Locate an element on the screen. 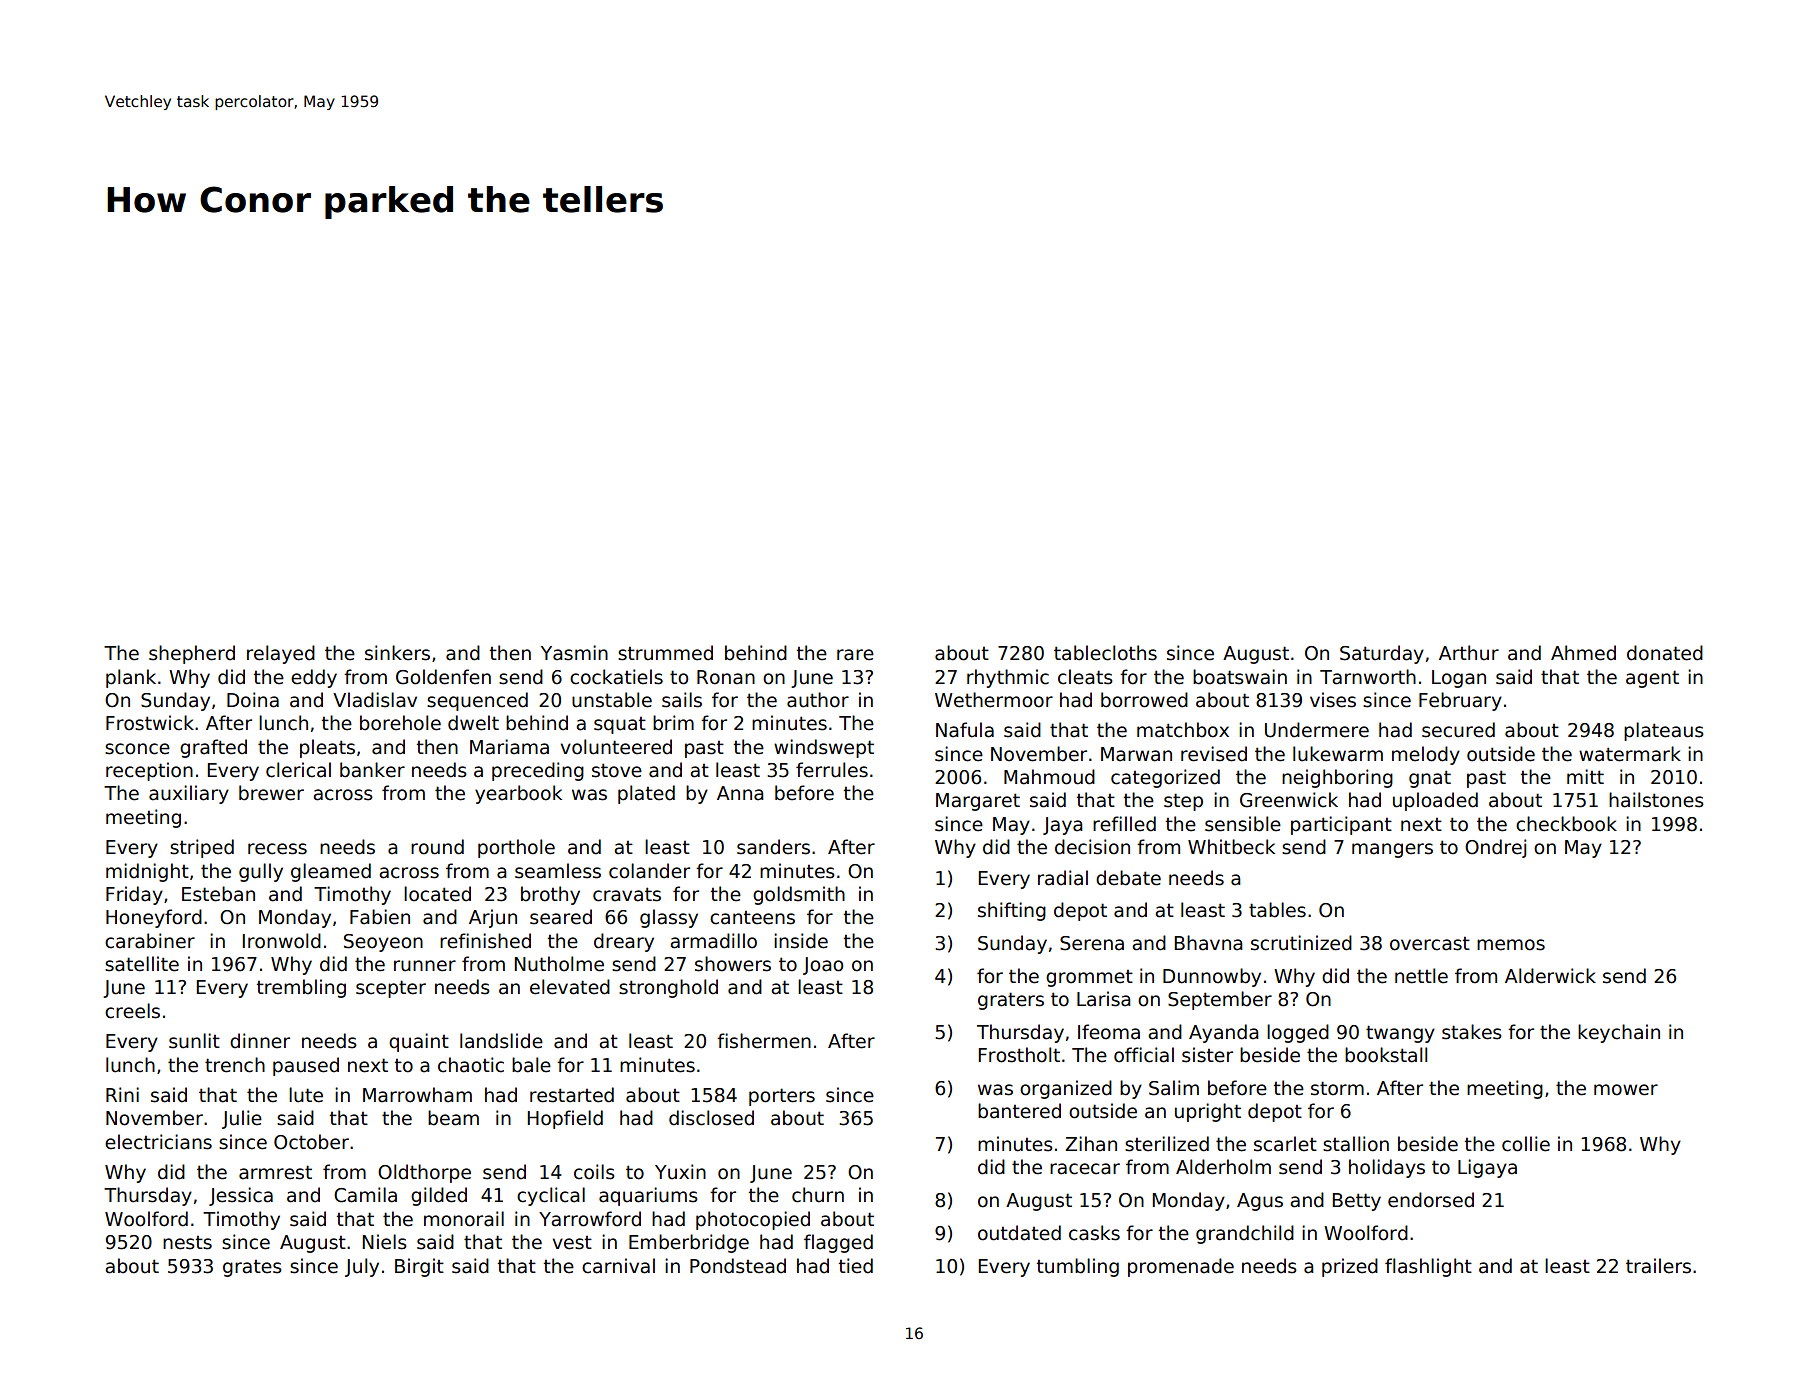 Image resolution: width=1809 pixels, height=1398 pixels. Marrowham is located at coordinates (417, 1095).
